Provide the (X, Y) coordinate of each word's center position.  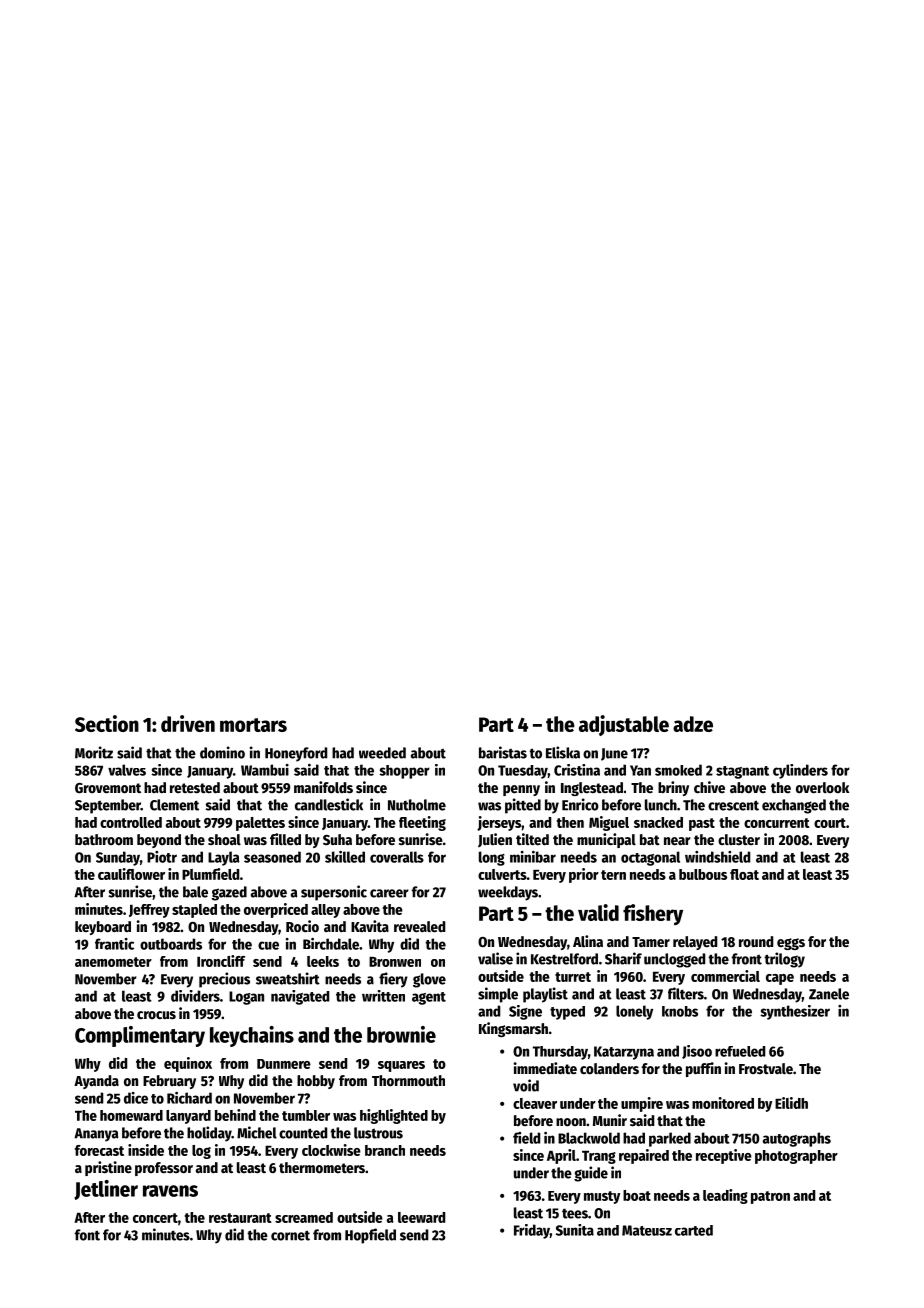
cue (268, 945)
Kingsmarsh (513, 1029)
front (747, 959)
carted (694, 1230)
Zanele (829, 994)
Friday (532, 1231)
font (87, 1235)
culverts (502, 874)
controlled (131, 822)
